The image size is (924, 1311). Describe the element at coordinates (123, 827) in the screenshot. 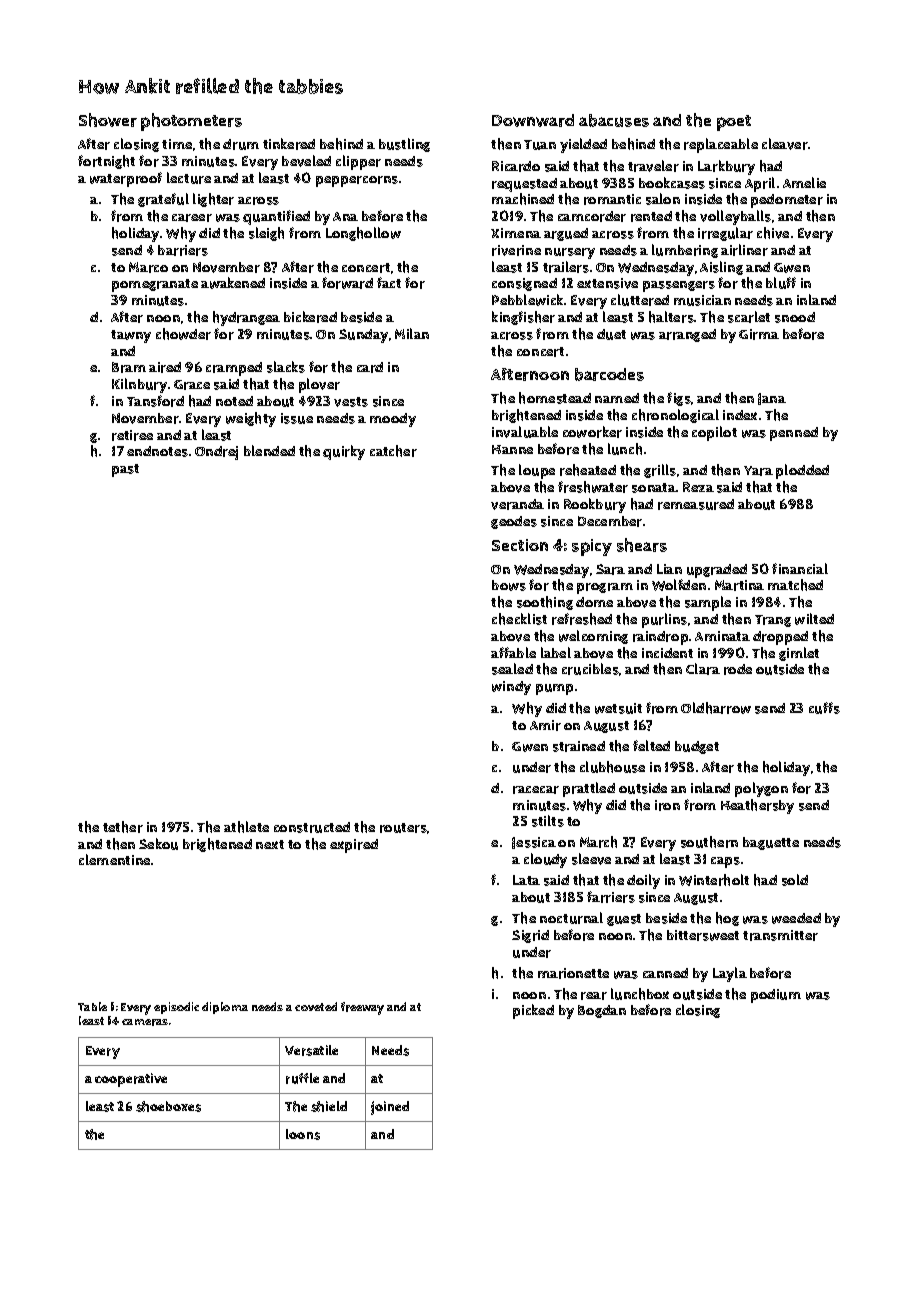

I see `tether` at that location.
